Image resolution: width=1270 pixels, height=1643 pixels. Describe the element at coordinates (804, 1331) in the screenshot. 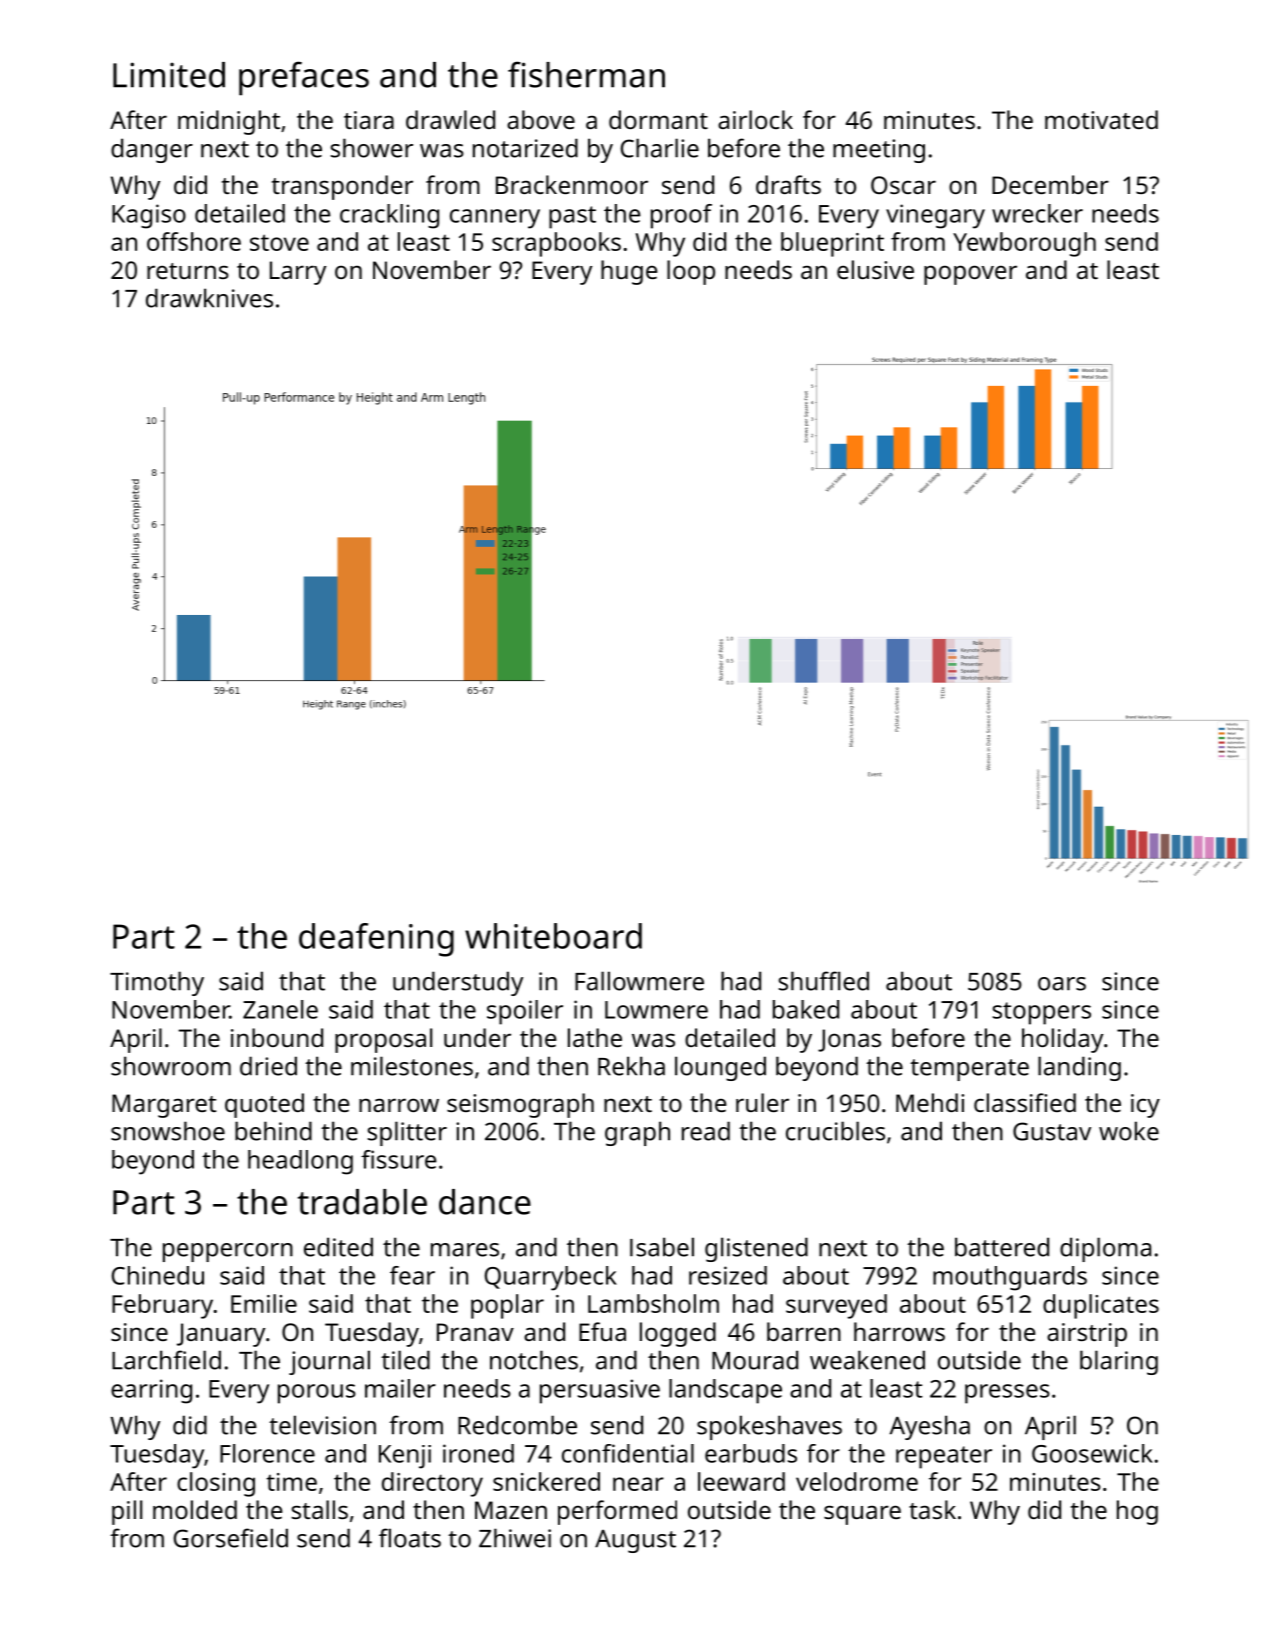

I see `barren` at that location.
